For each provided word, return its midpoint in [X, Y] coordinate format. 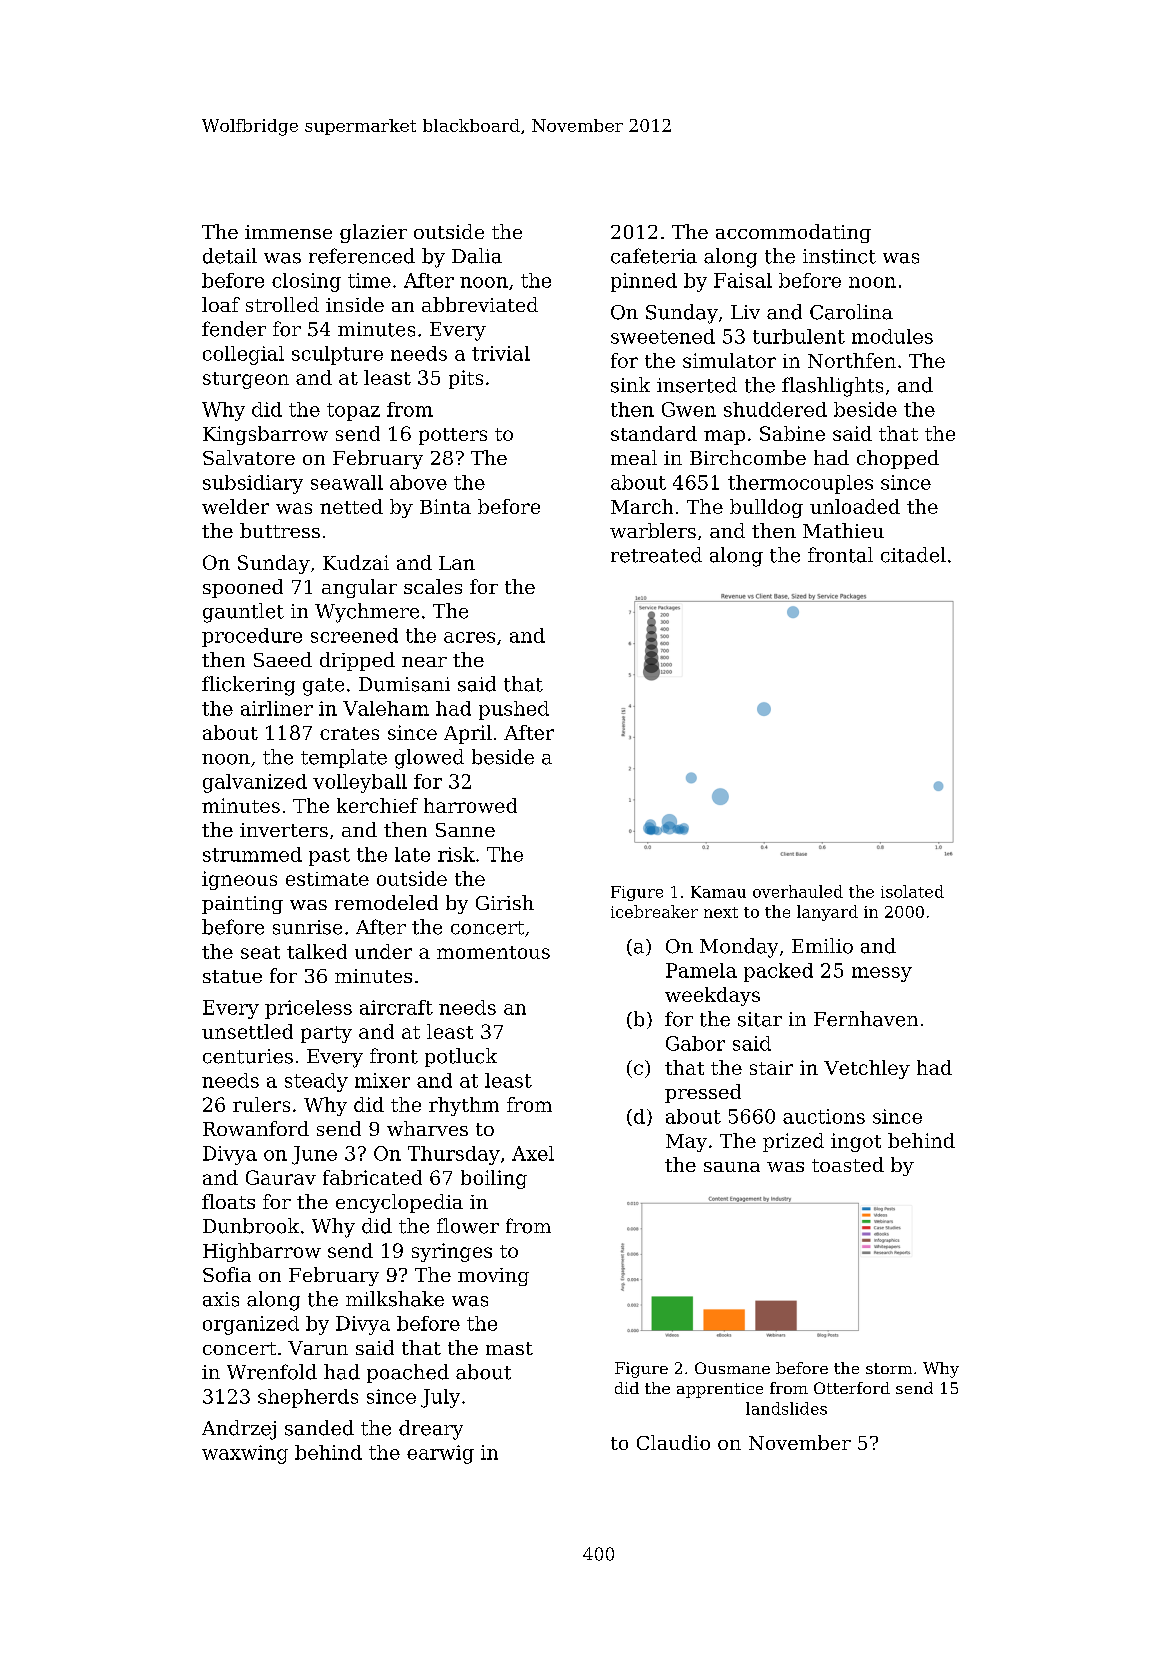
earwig [440, 1454]
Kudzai [356, 562]
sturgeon [246, 380]
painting [242, 905]
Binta [445, 506]
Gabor [695, 1043]
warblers [653, 530]
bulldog [766, 508]
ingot [856, 1142]
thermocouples [800, 484]
